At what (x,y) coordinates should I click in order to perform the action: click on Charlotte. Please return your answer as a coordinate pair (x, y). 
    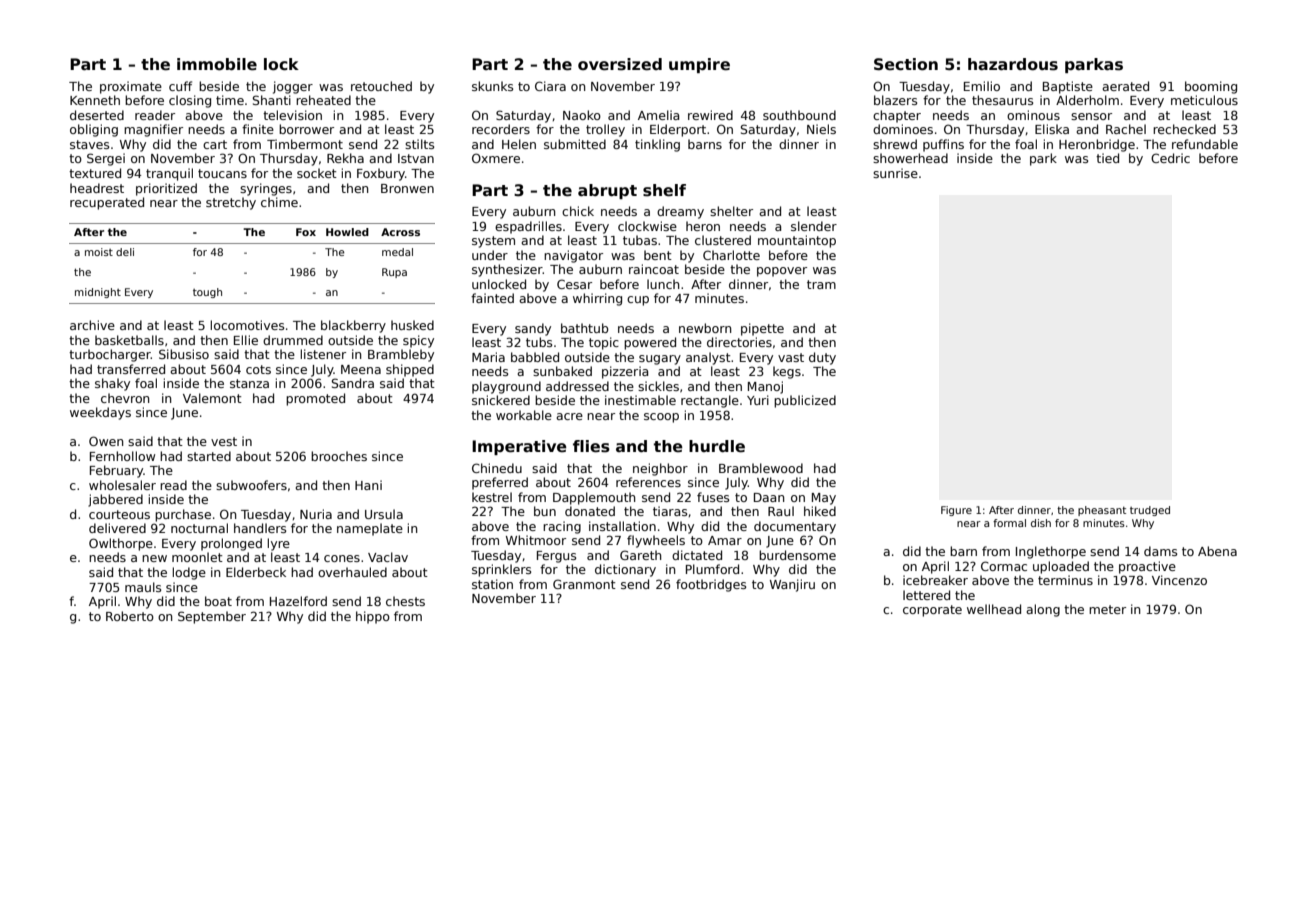
    Looking at the image, I should click on (731, 255).
